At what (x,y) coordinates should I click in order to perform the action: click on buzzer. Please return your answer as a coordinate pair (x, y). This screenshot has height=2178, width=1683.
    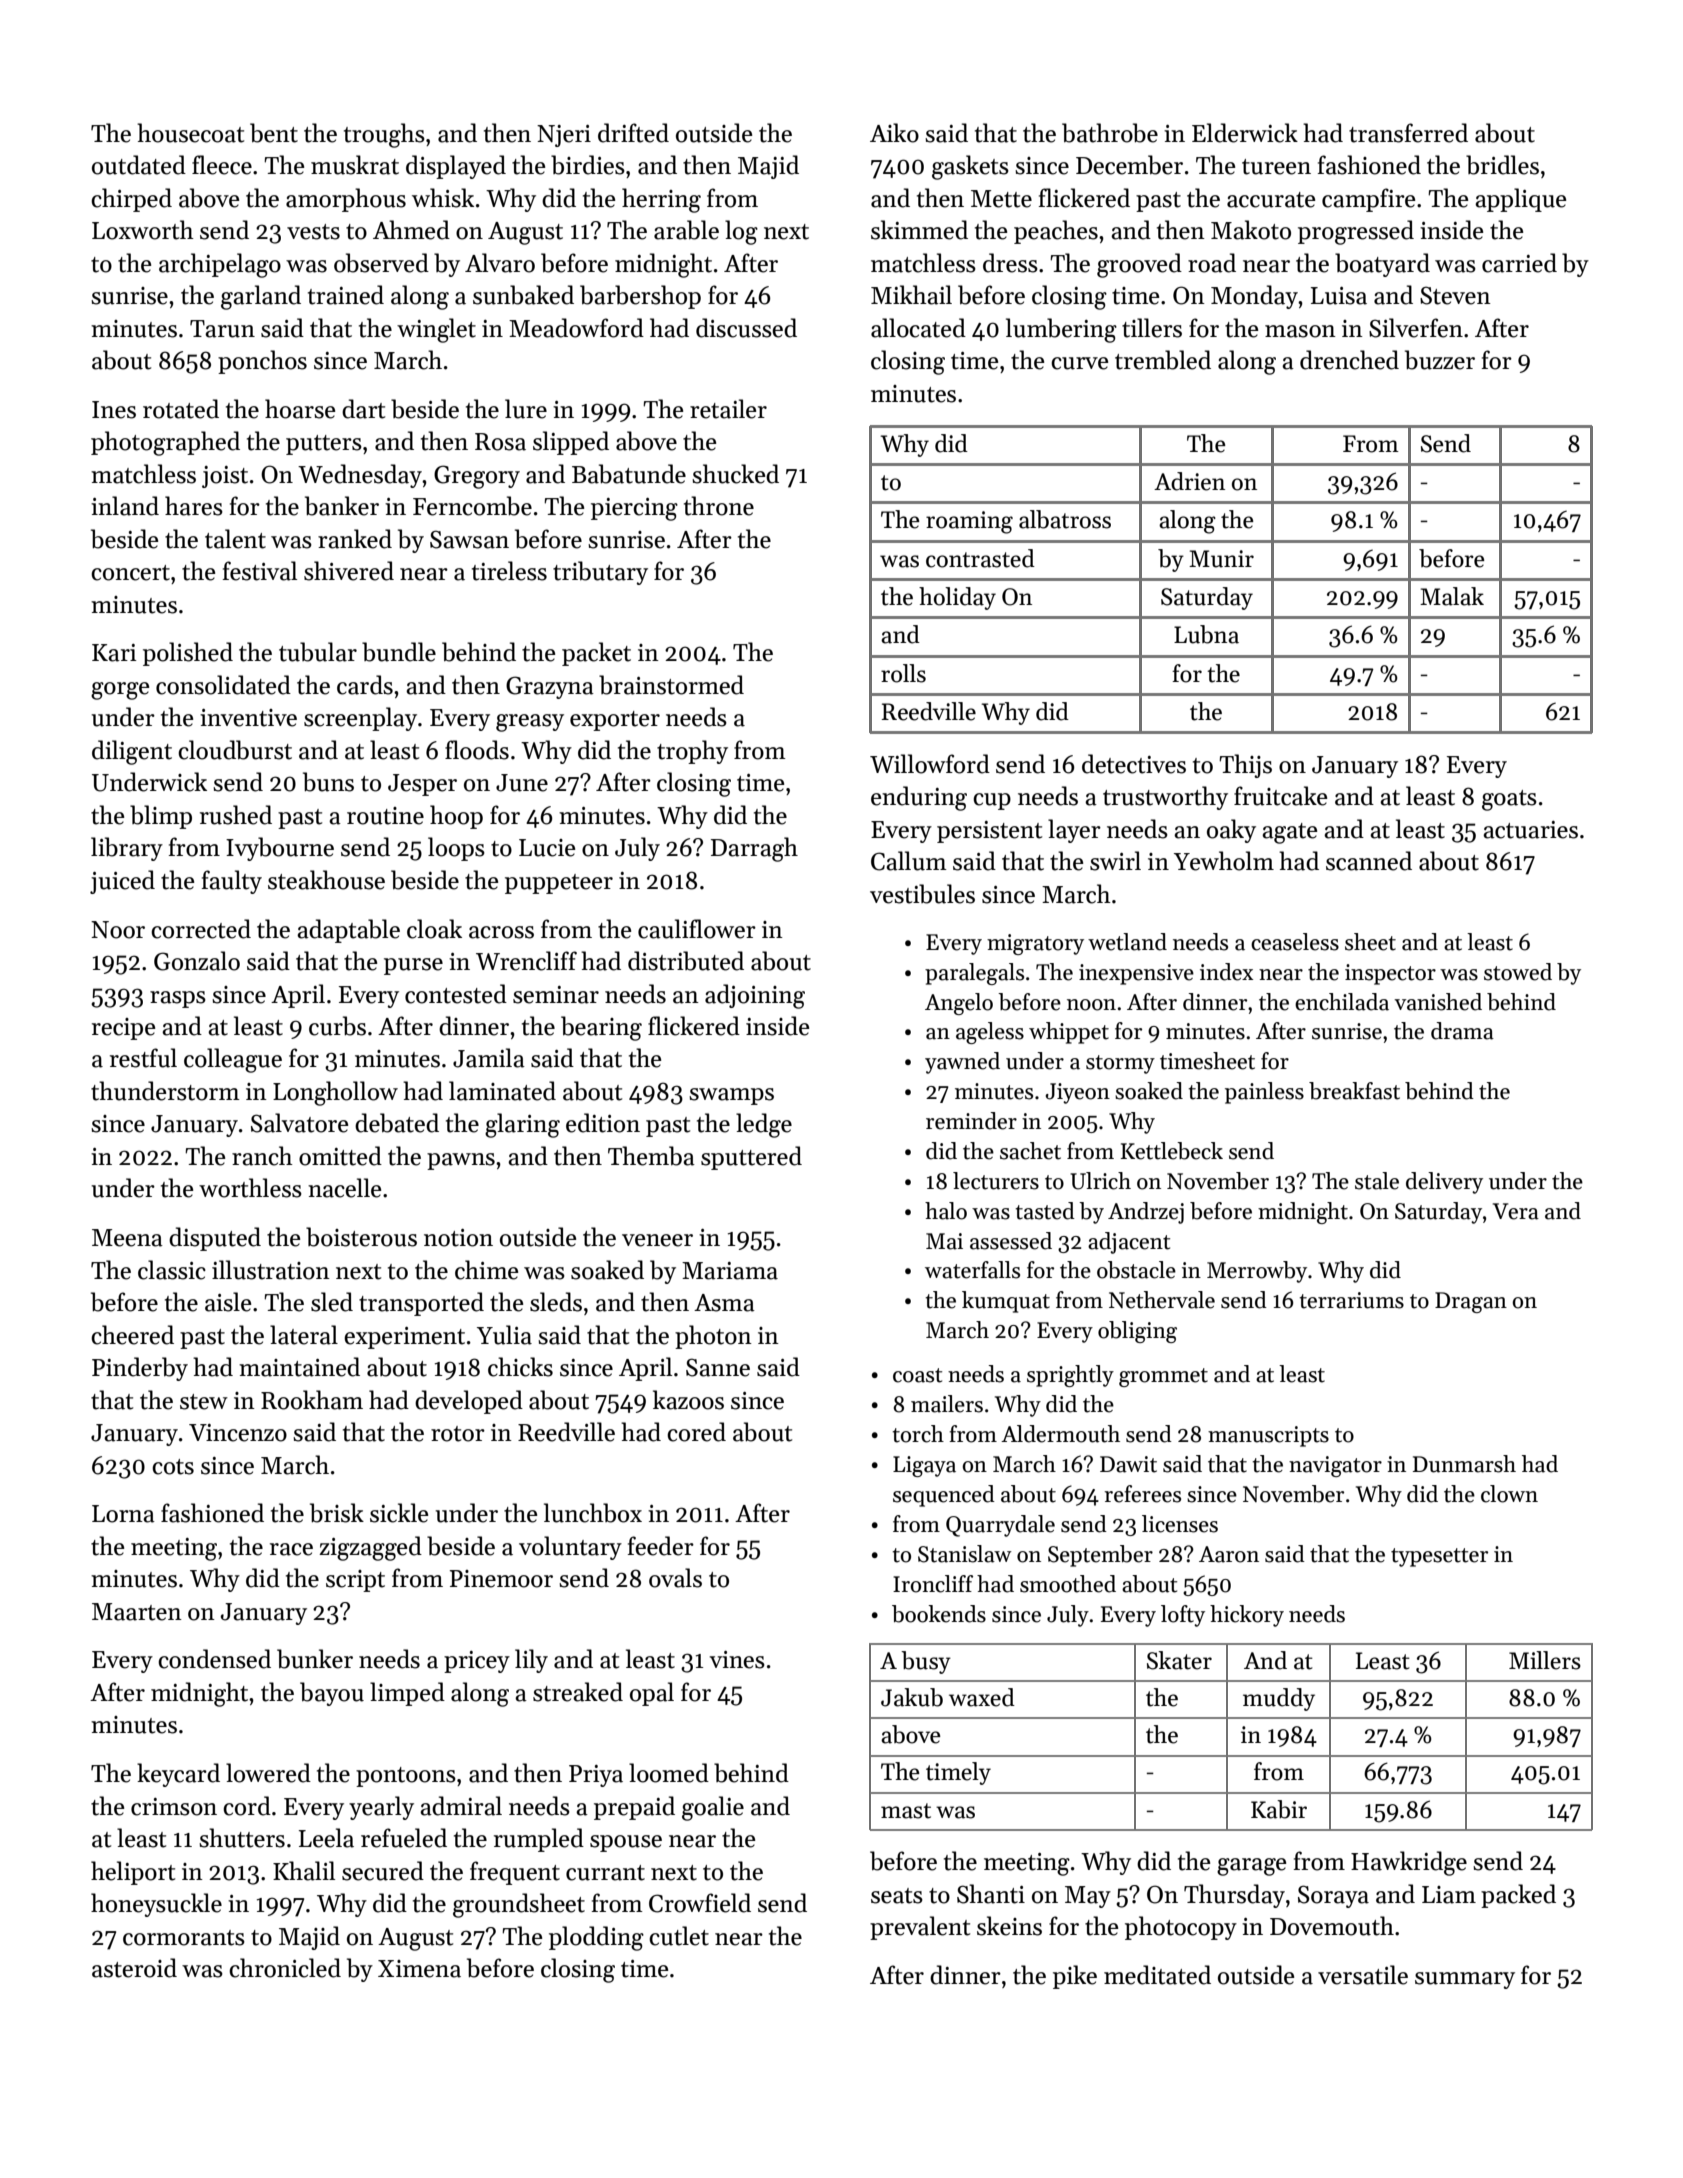
    Looking at the image, I should click on (1440, 360).
